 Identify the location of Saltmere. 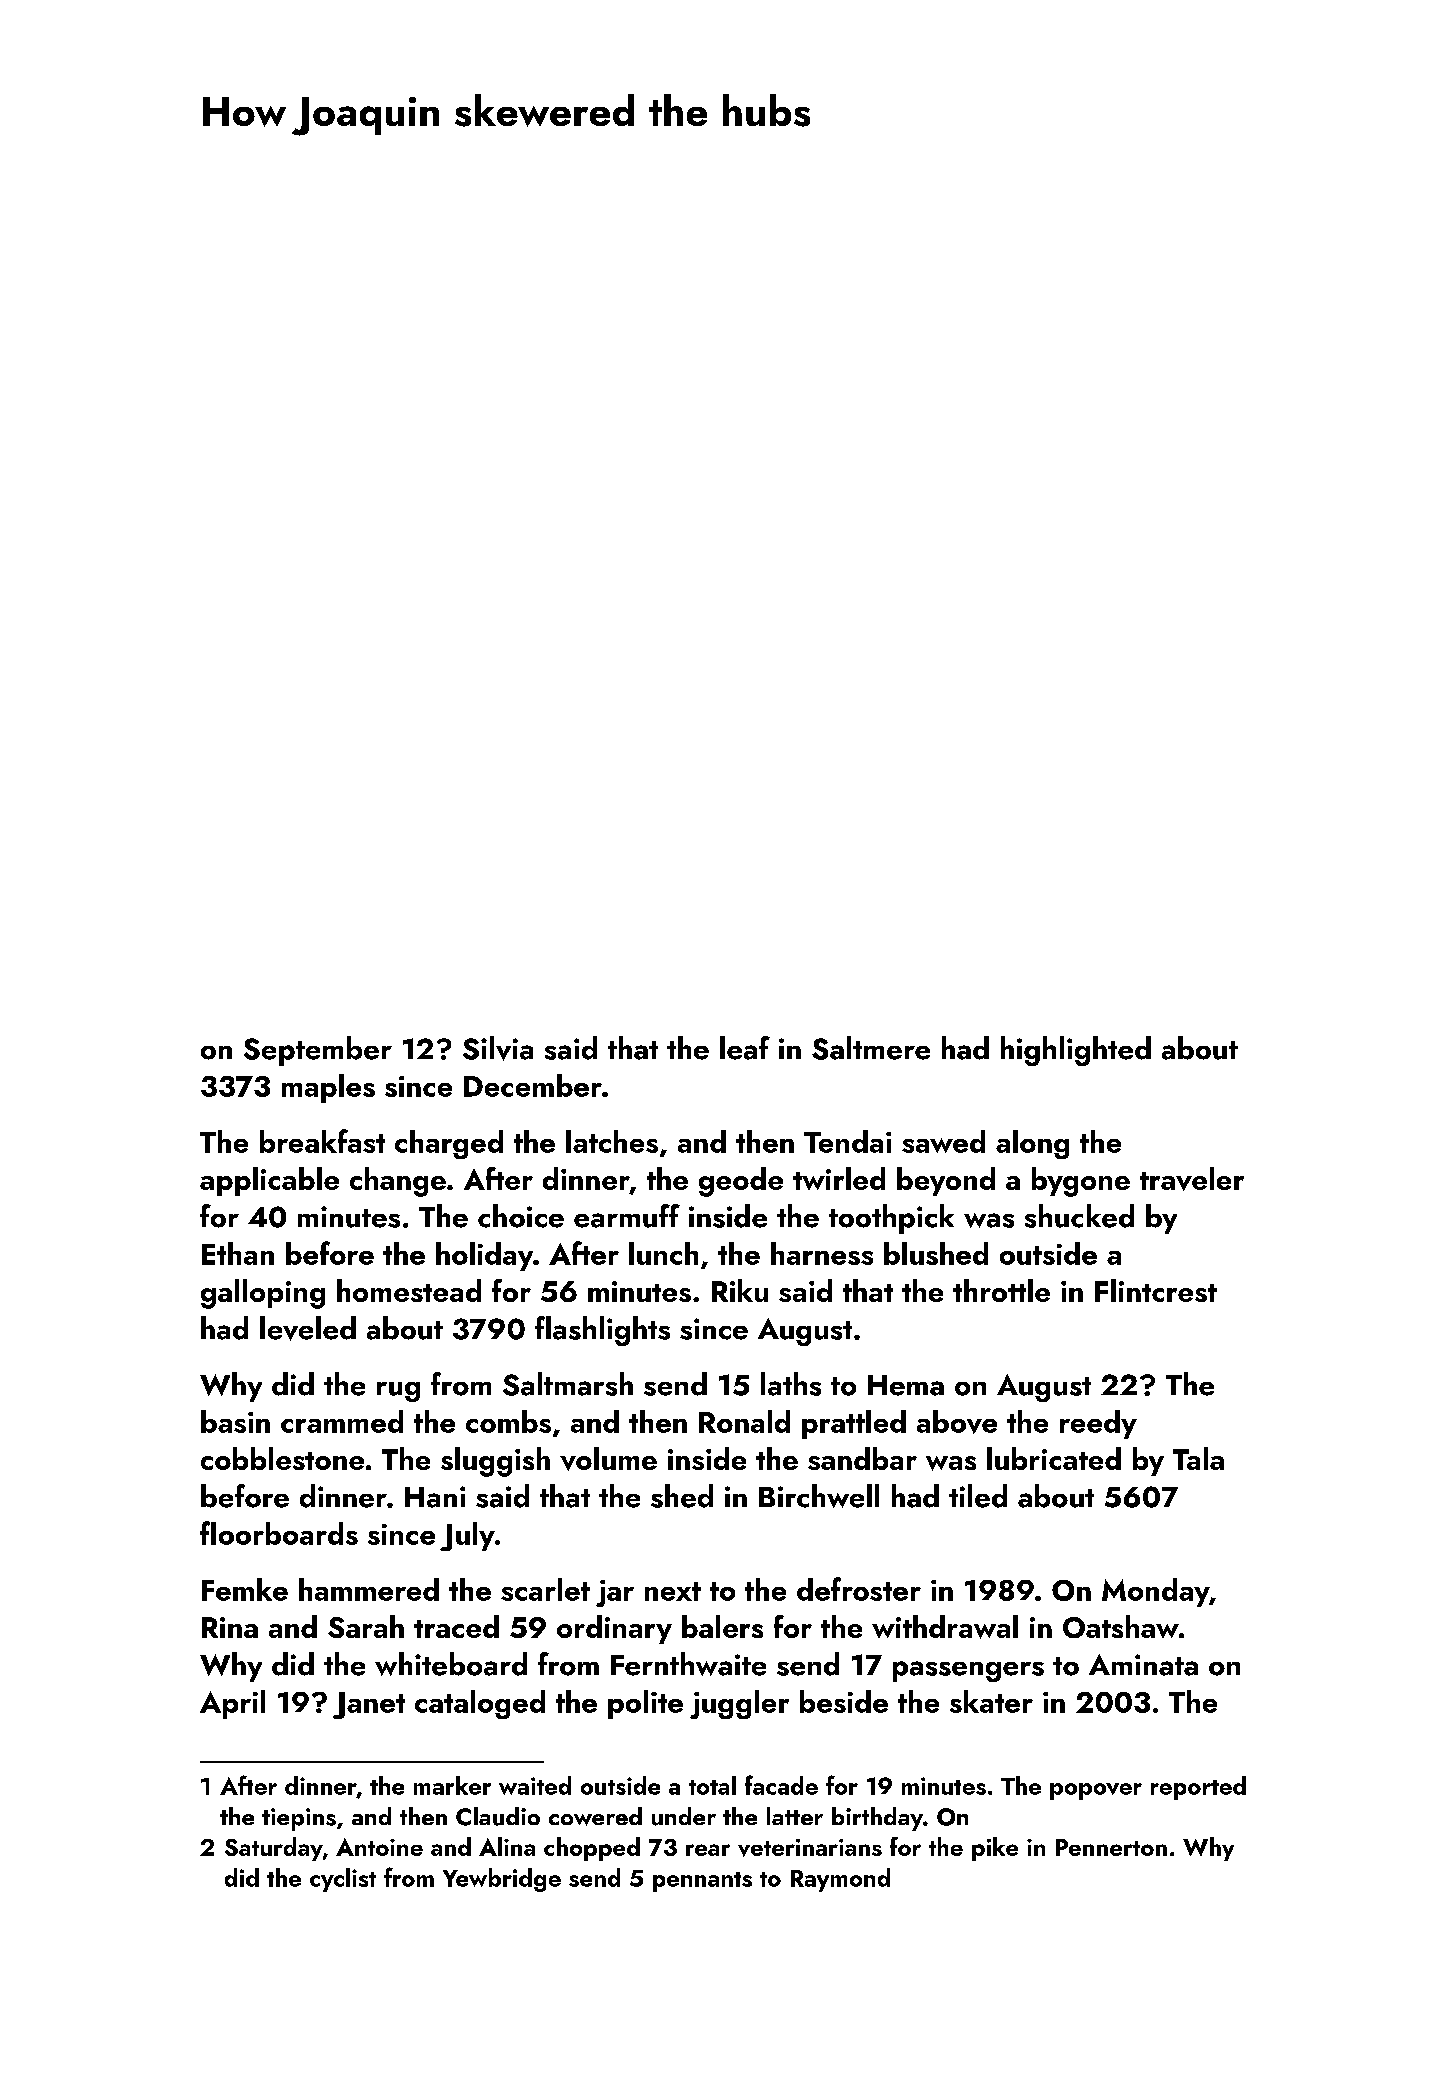
(871, 1048).
